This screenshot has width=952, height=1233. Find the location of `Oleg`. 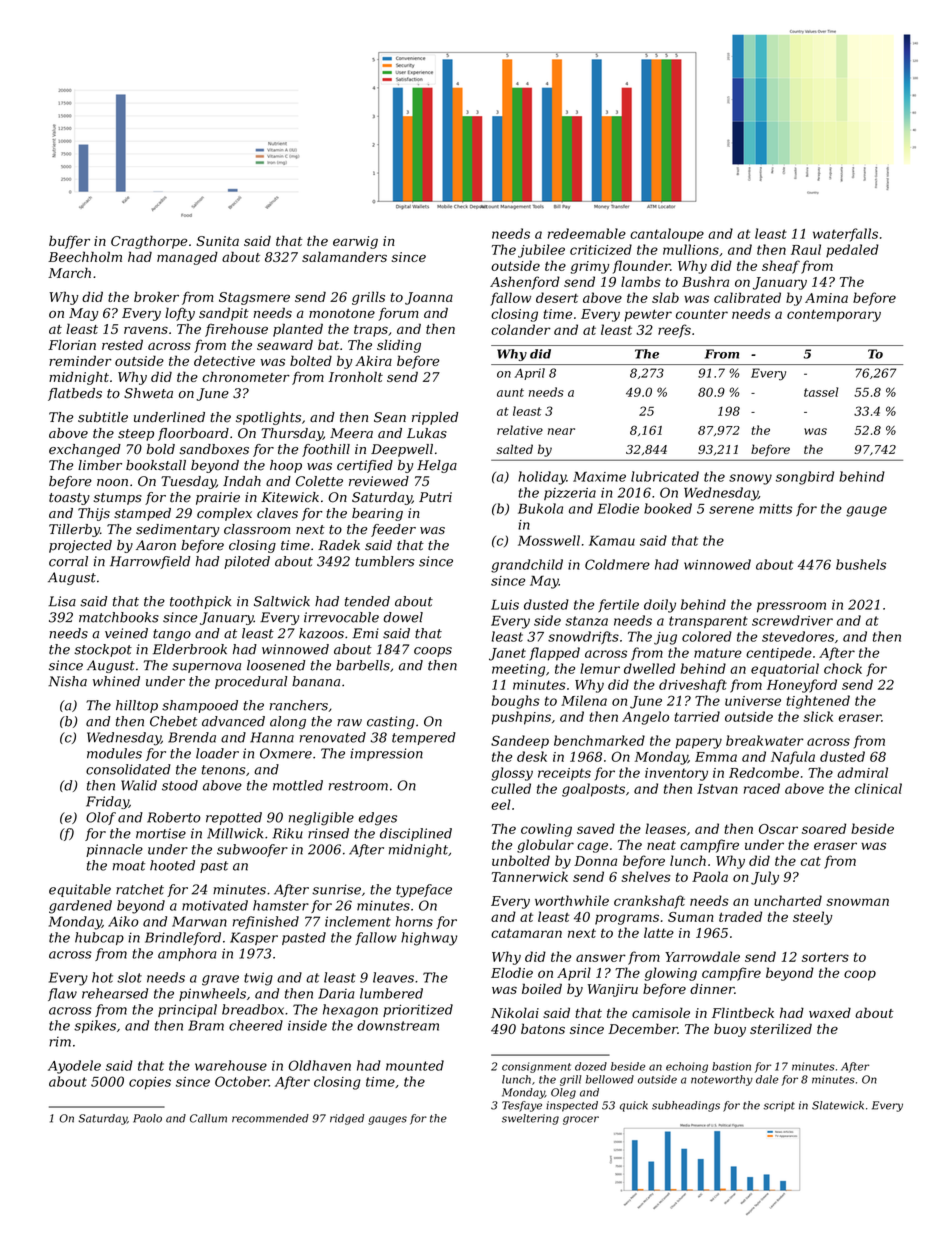

Oleg is located at coordinates (563, 1093).
